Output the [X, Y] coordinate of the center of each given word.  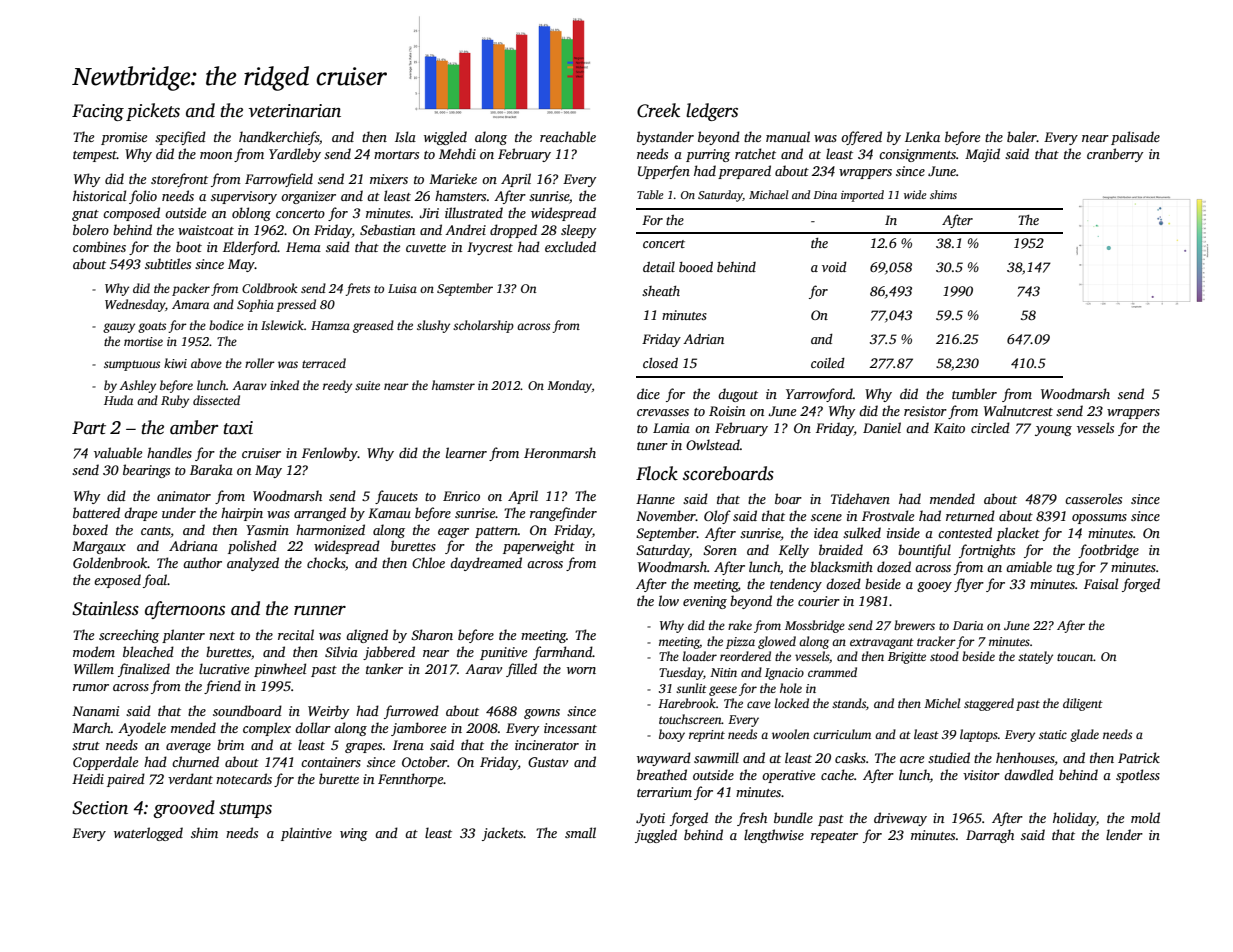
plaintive [306, 834]
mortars [396, 155]
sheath [661, 291]
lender [1124, 834]
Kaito [949, 428]
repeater [834, 837]
